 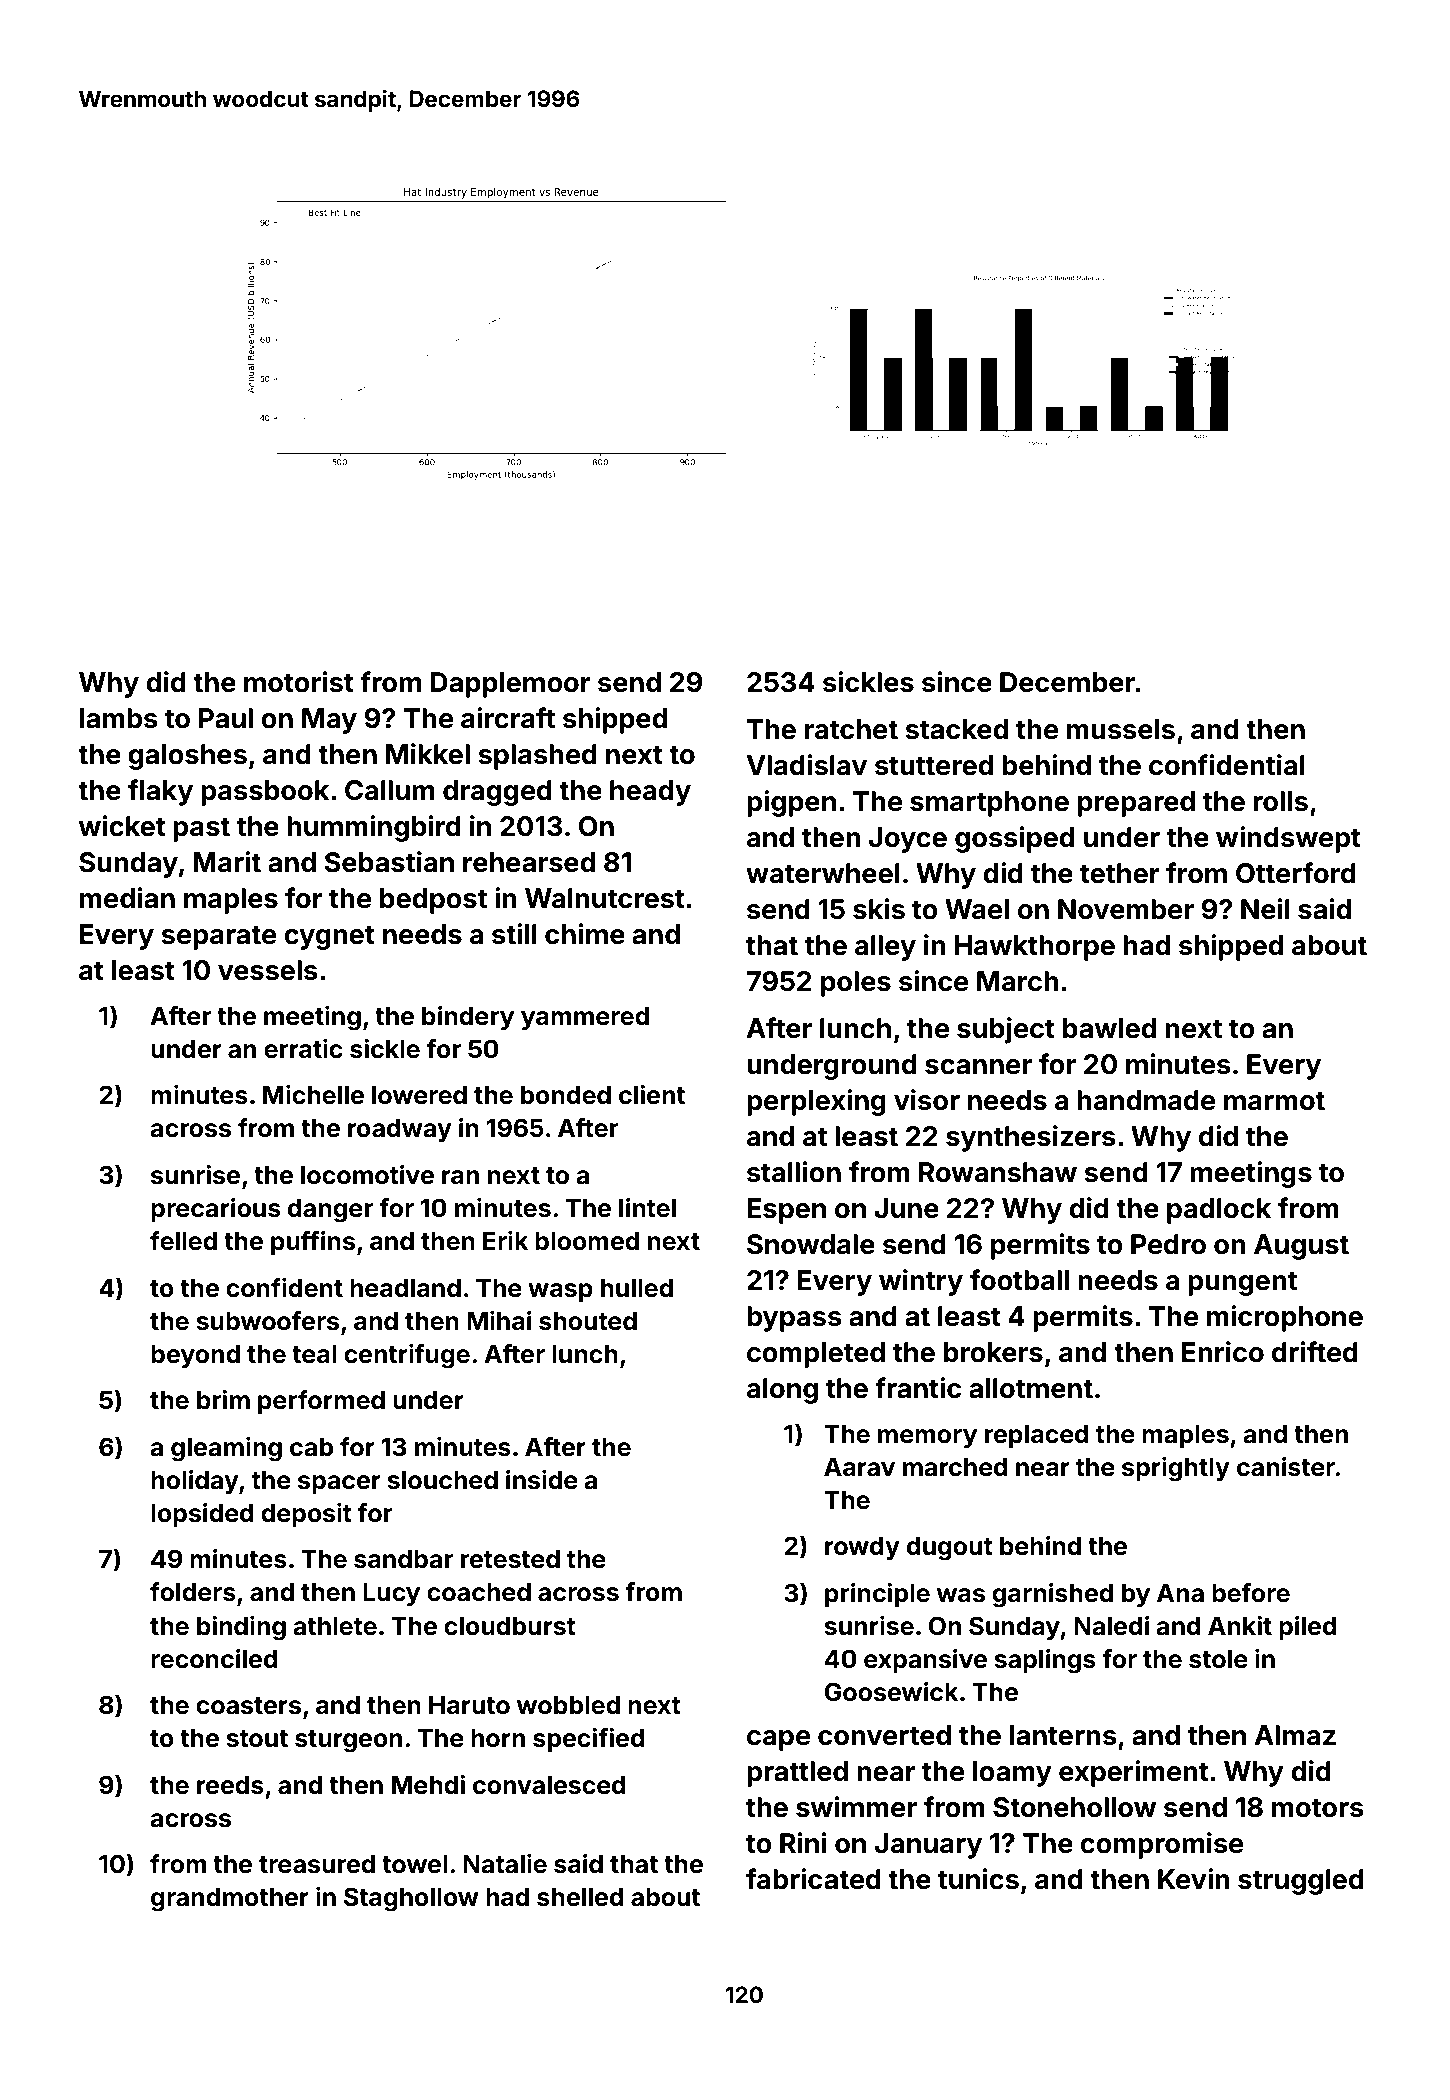 I want to click on rowdy, so click(x=862, y=1548).
